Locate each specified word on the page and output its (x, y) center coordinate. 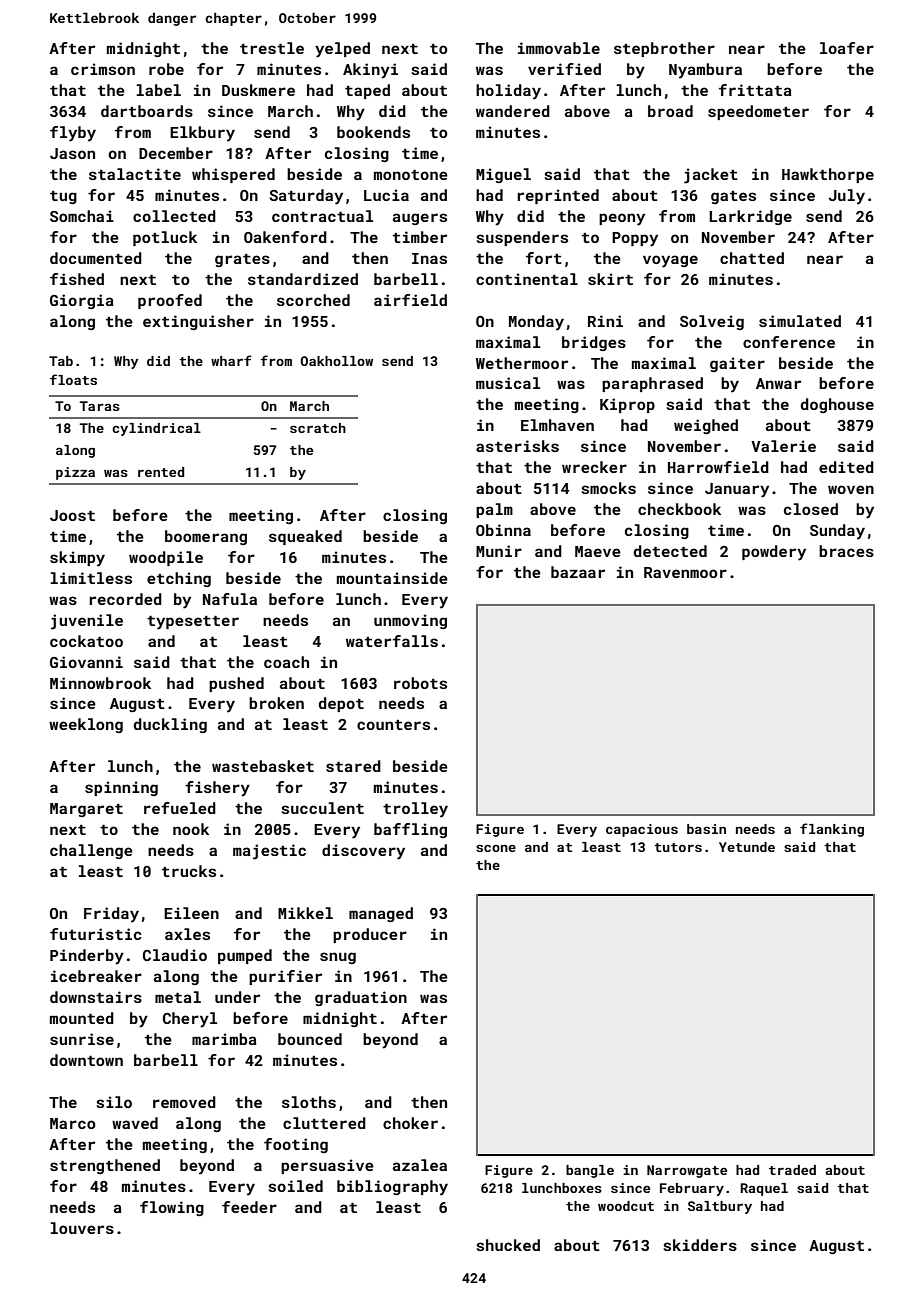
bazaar (578, 572)
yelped (342, 50)
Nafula (230, 599)
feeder (249, 1207)
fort (544, 258)
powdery (774, 553)
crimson (103, 69)
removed (184, 1102)
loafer (847, 48)
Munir (499, 551)
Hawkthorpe (828, 175)
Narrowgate (687, 1171)
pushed (236, 684)
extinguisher (198, 322)
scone (496, 848)
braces (846, 551)
